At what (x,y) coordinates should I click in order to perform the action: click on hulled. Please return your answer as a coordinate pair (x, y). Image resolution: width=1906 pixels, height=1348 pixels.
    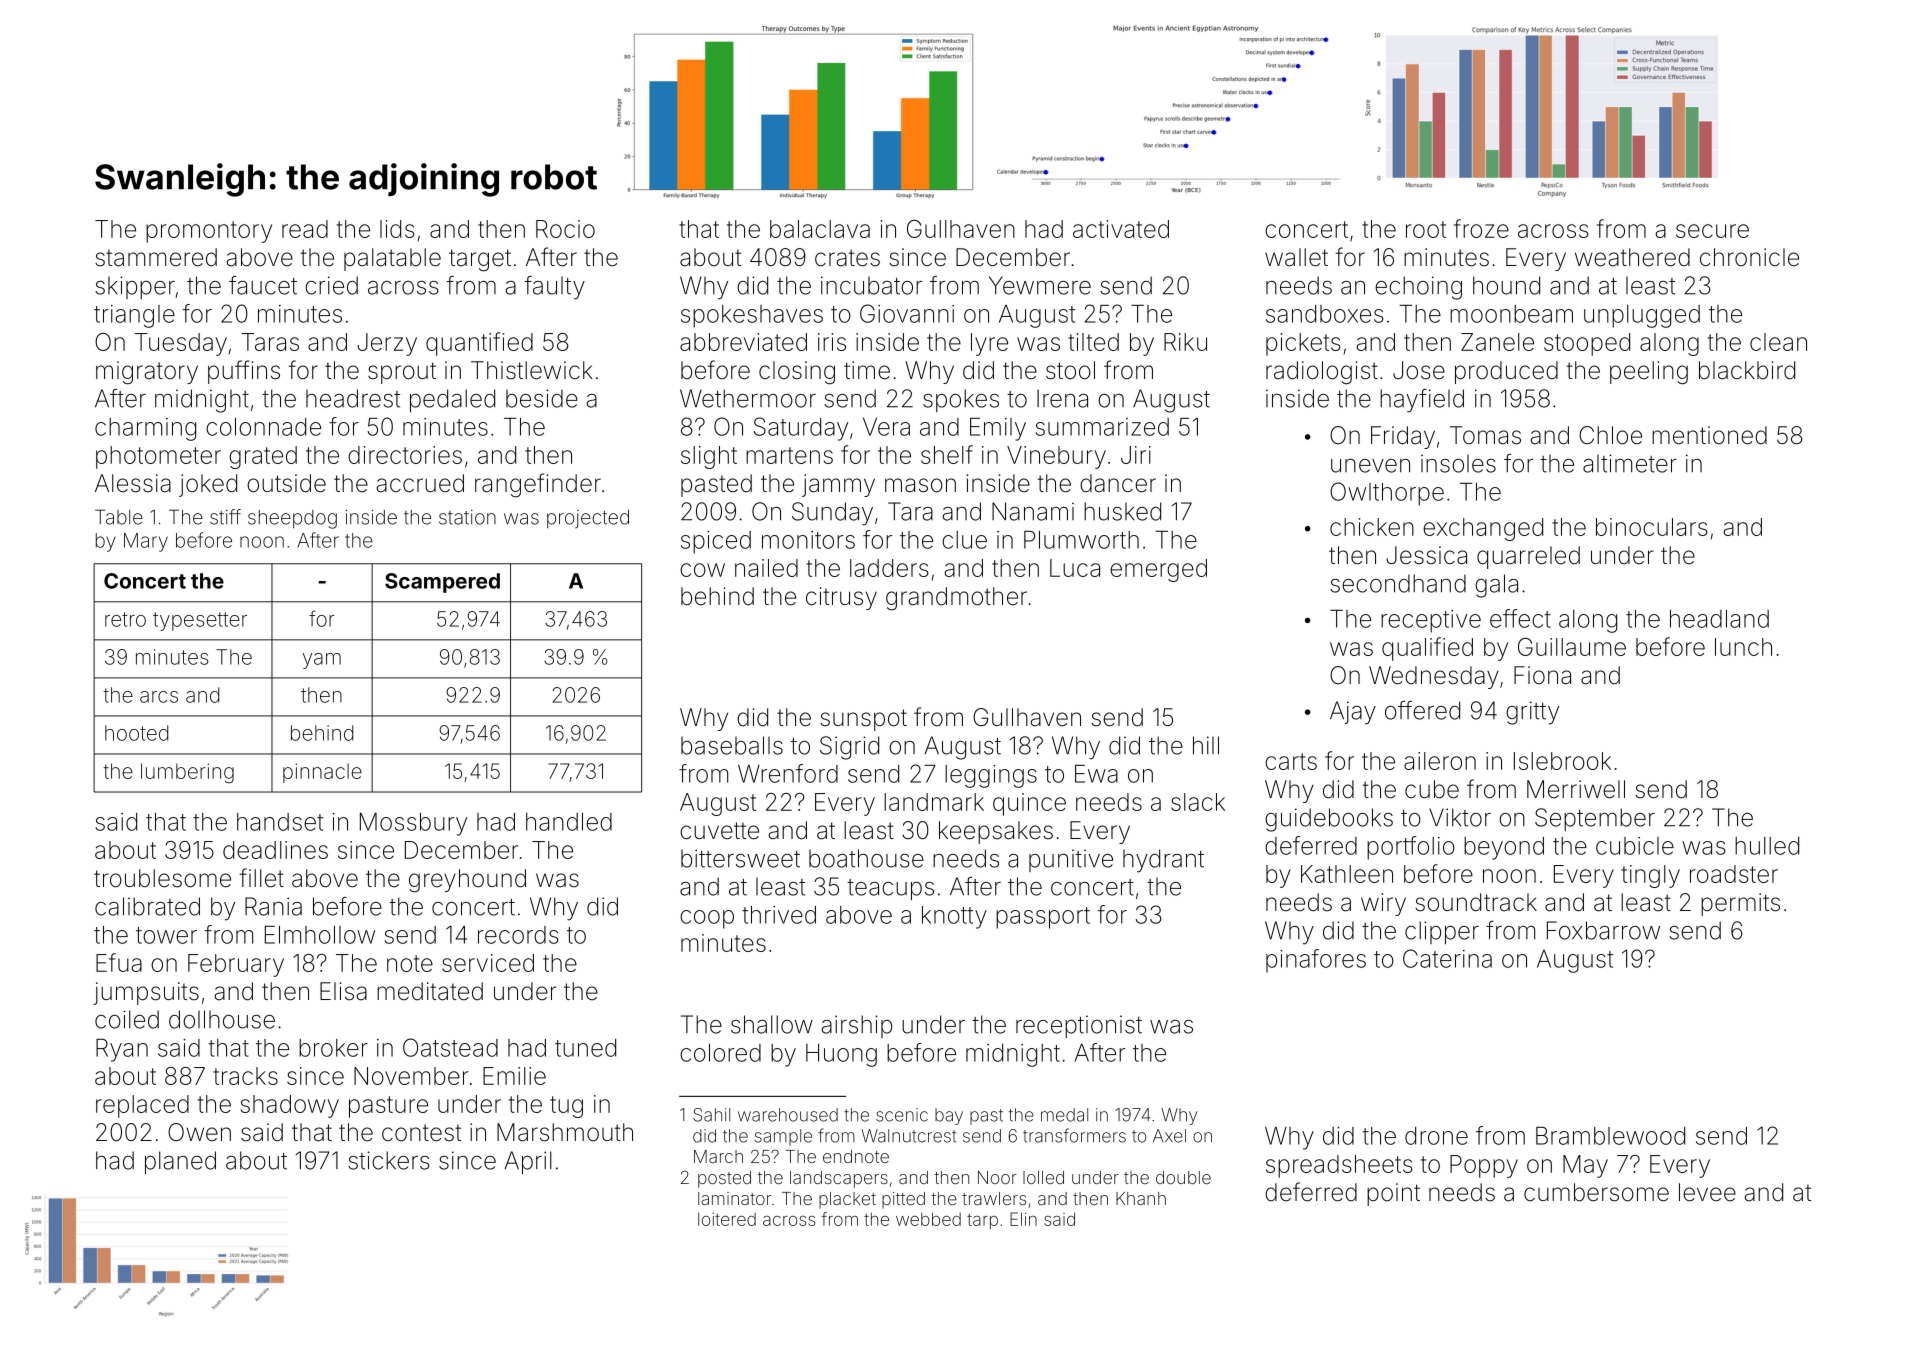
    Looking at the image, I should click on (1767, 846).
